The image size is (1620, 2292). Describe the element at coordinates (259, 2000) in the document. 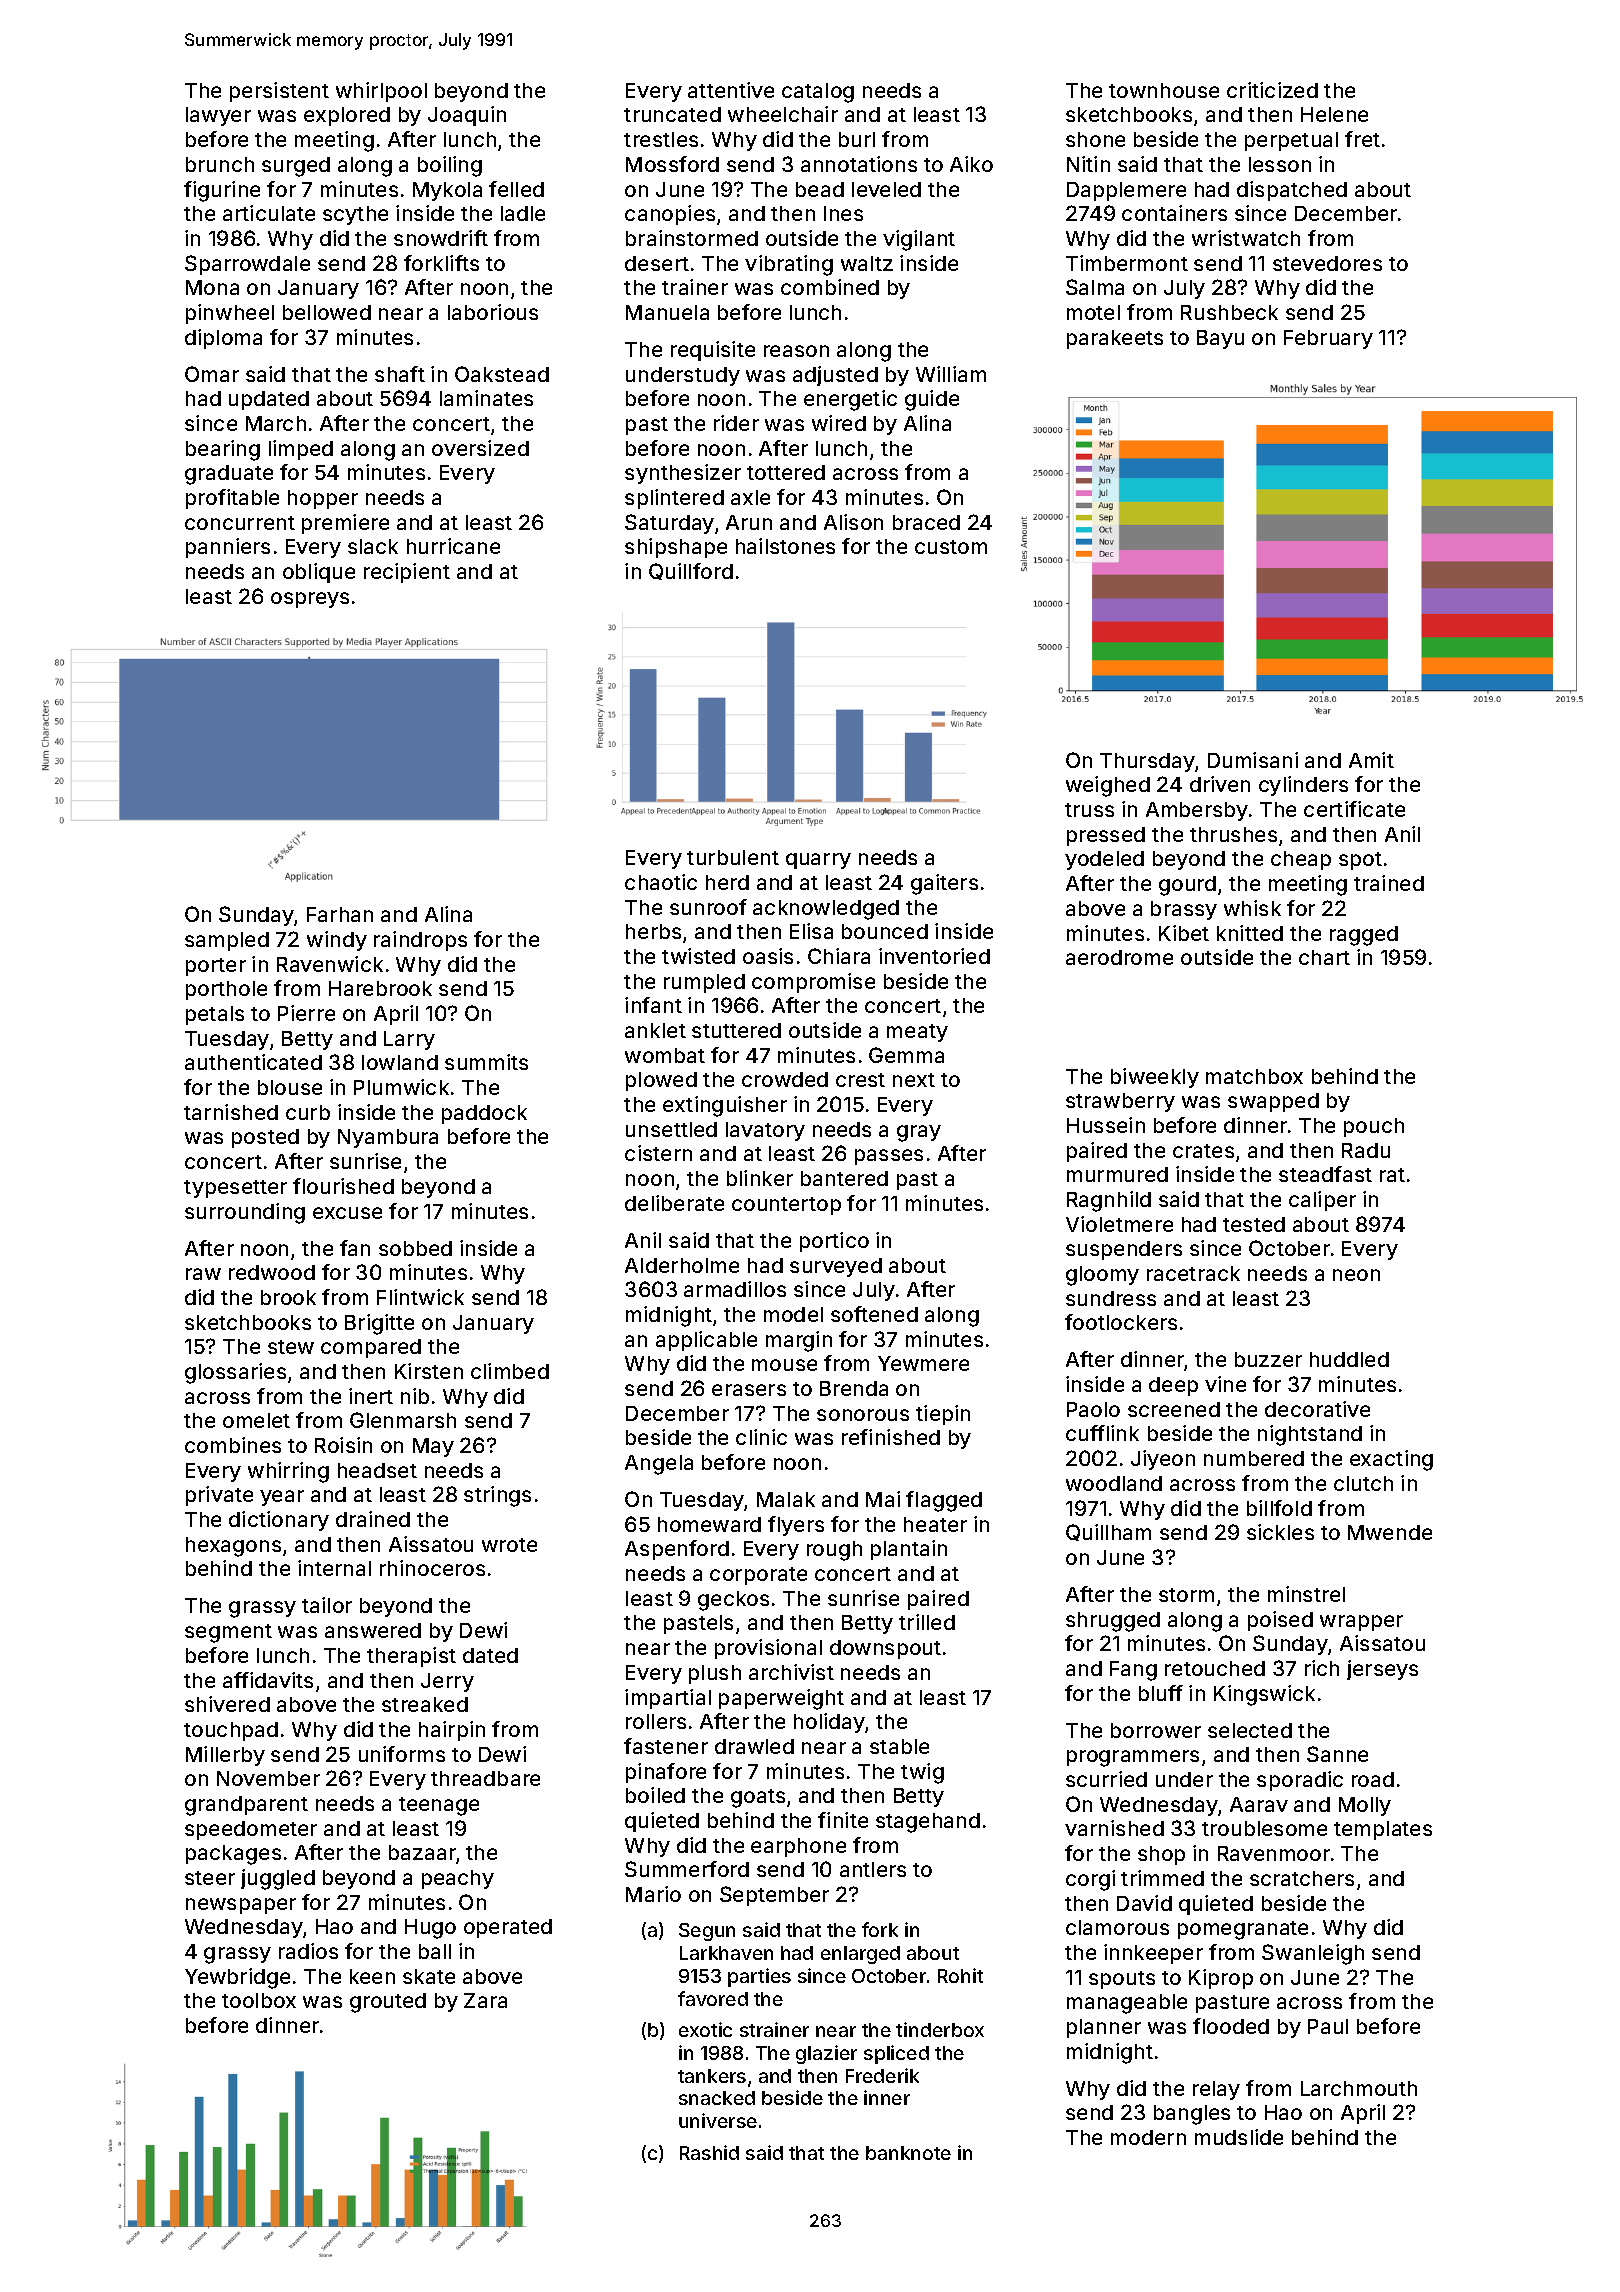

I see `toolbox` at that location.
